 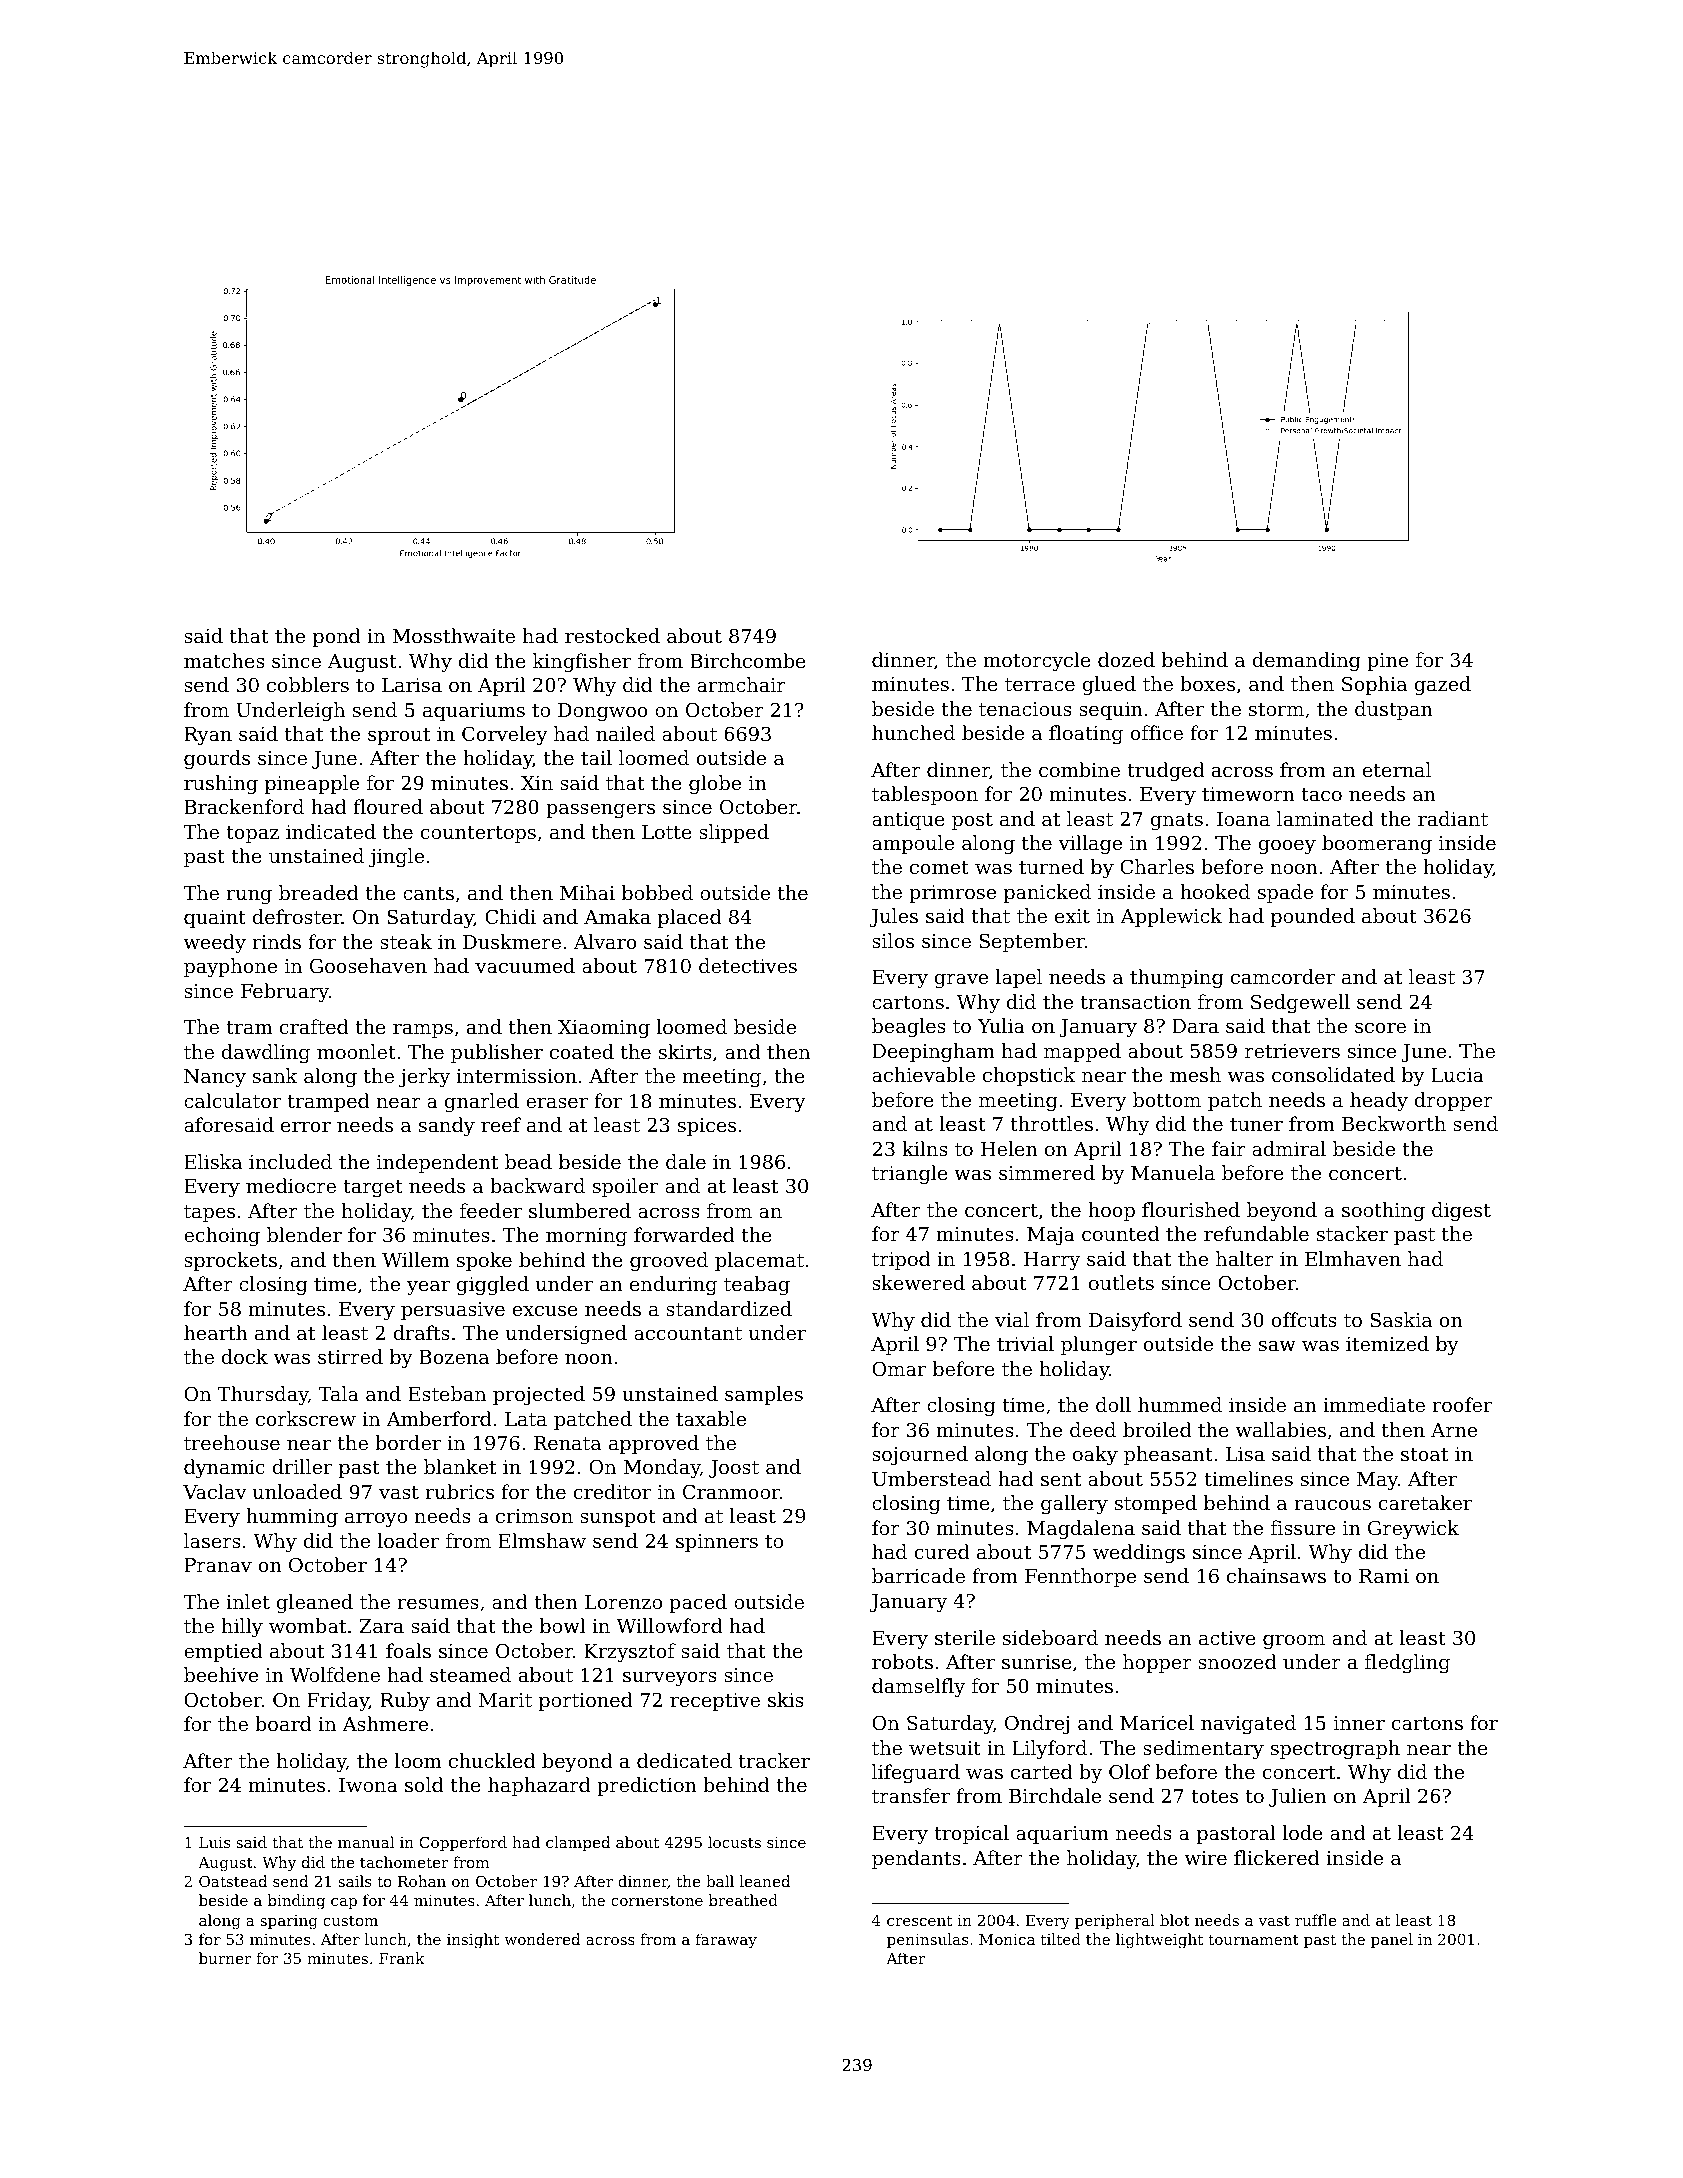 I want to click on Dara, so click(x=1195, y=1026).
